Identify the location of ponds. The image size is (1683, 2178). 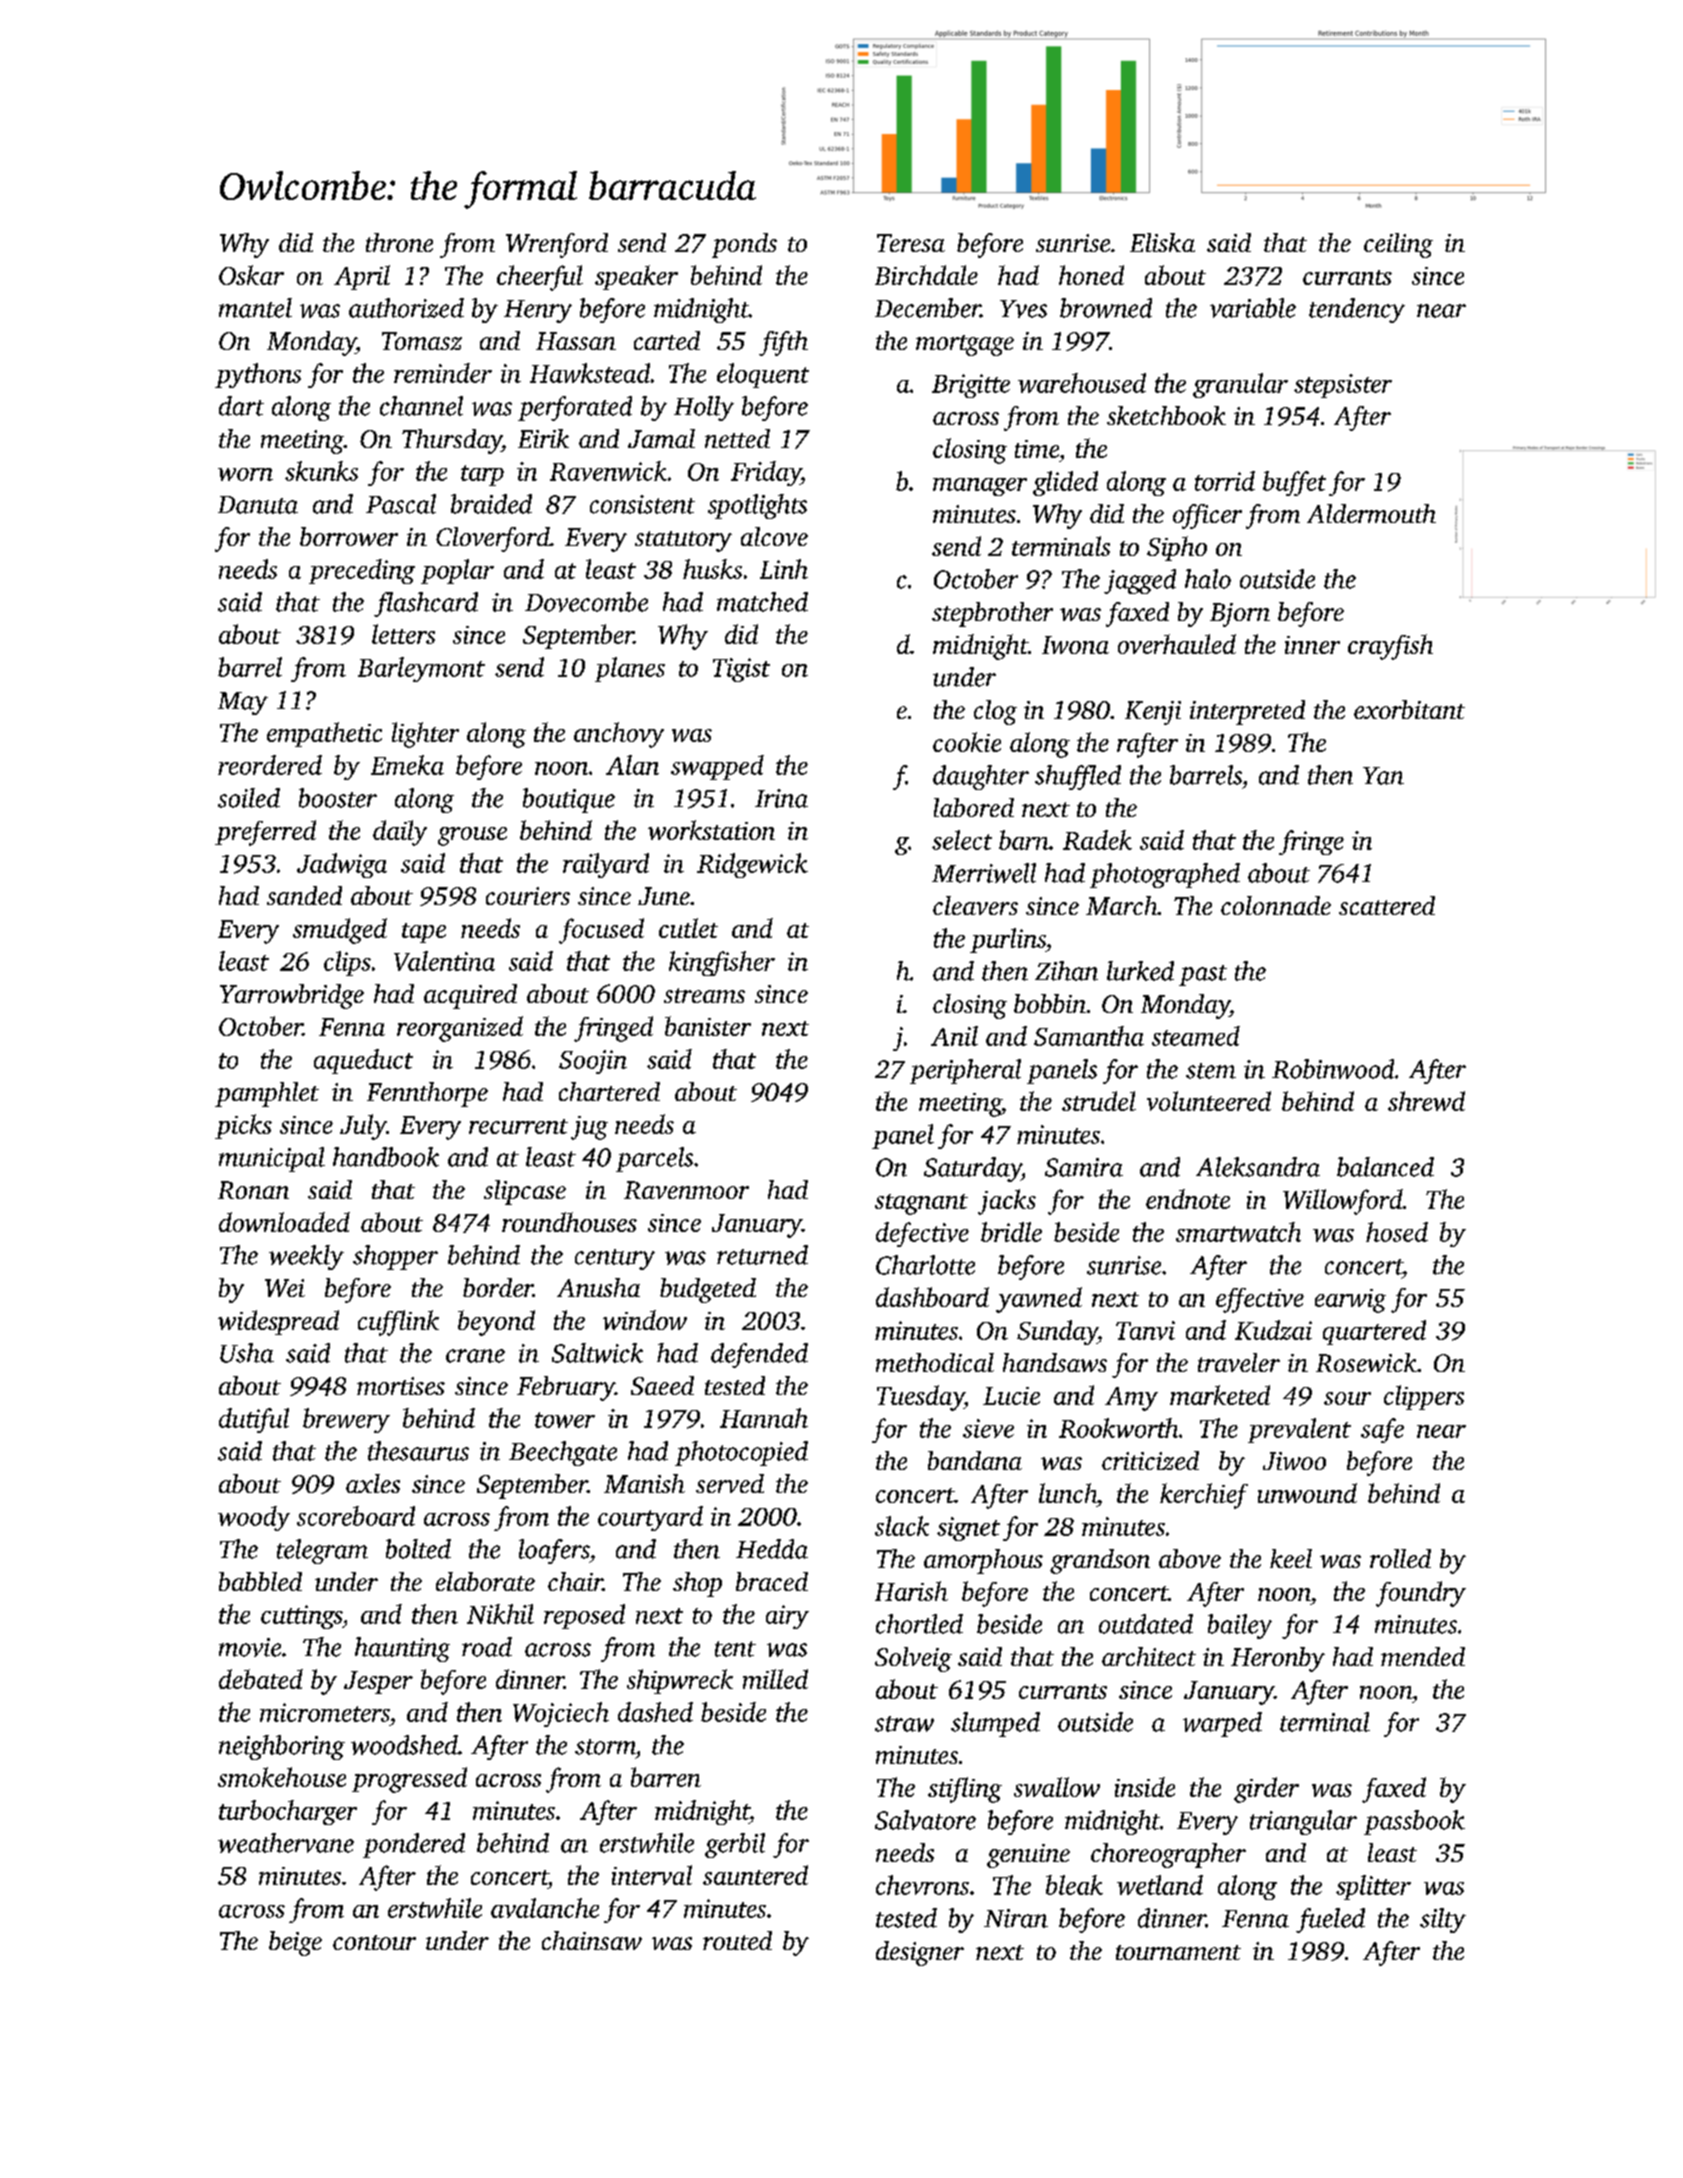
(744, 245).
